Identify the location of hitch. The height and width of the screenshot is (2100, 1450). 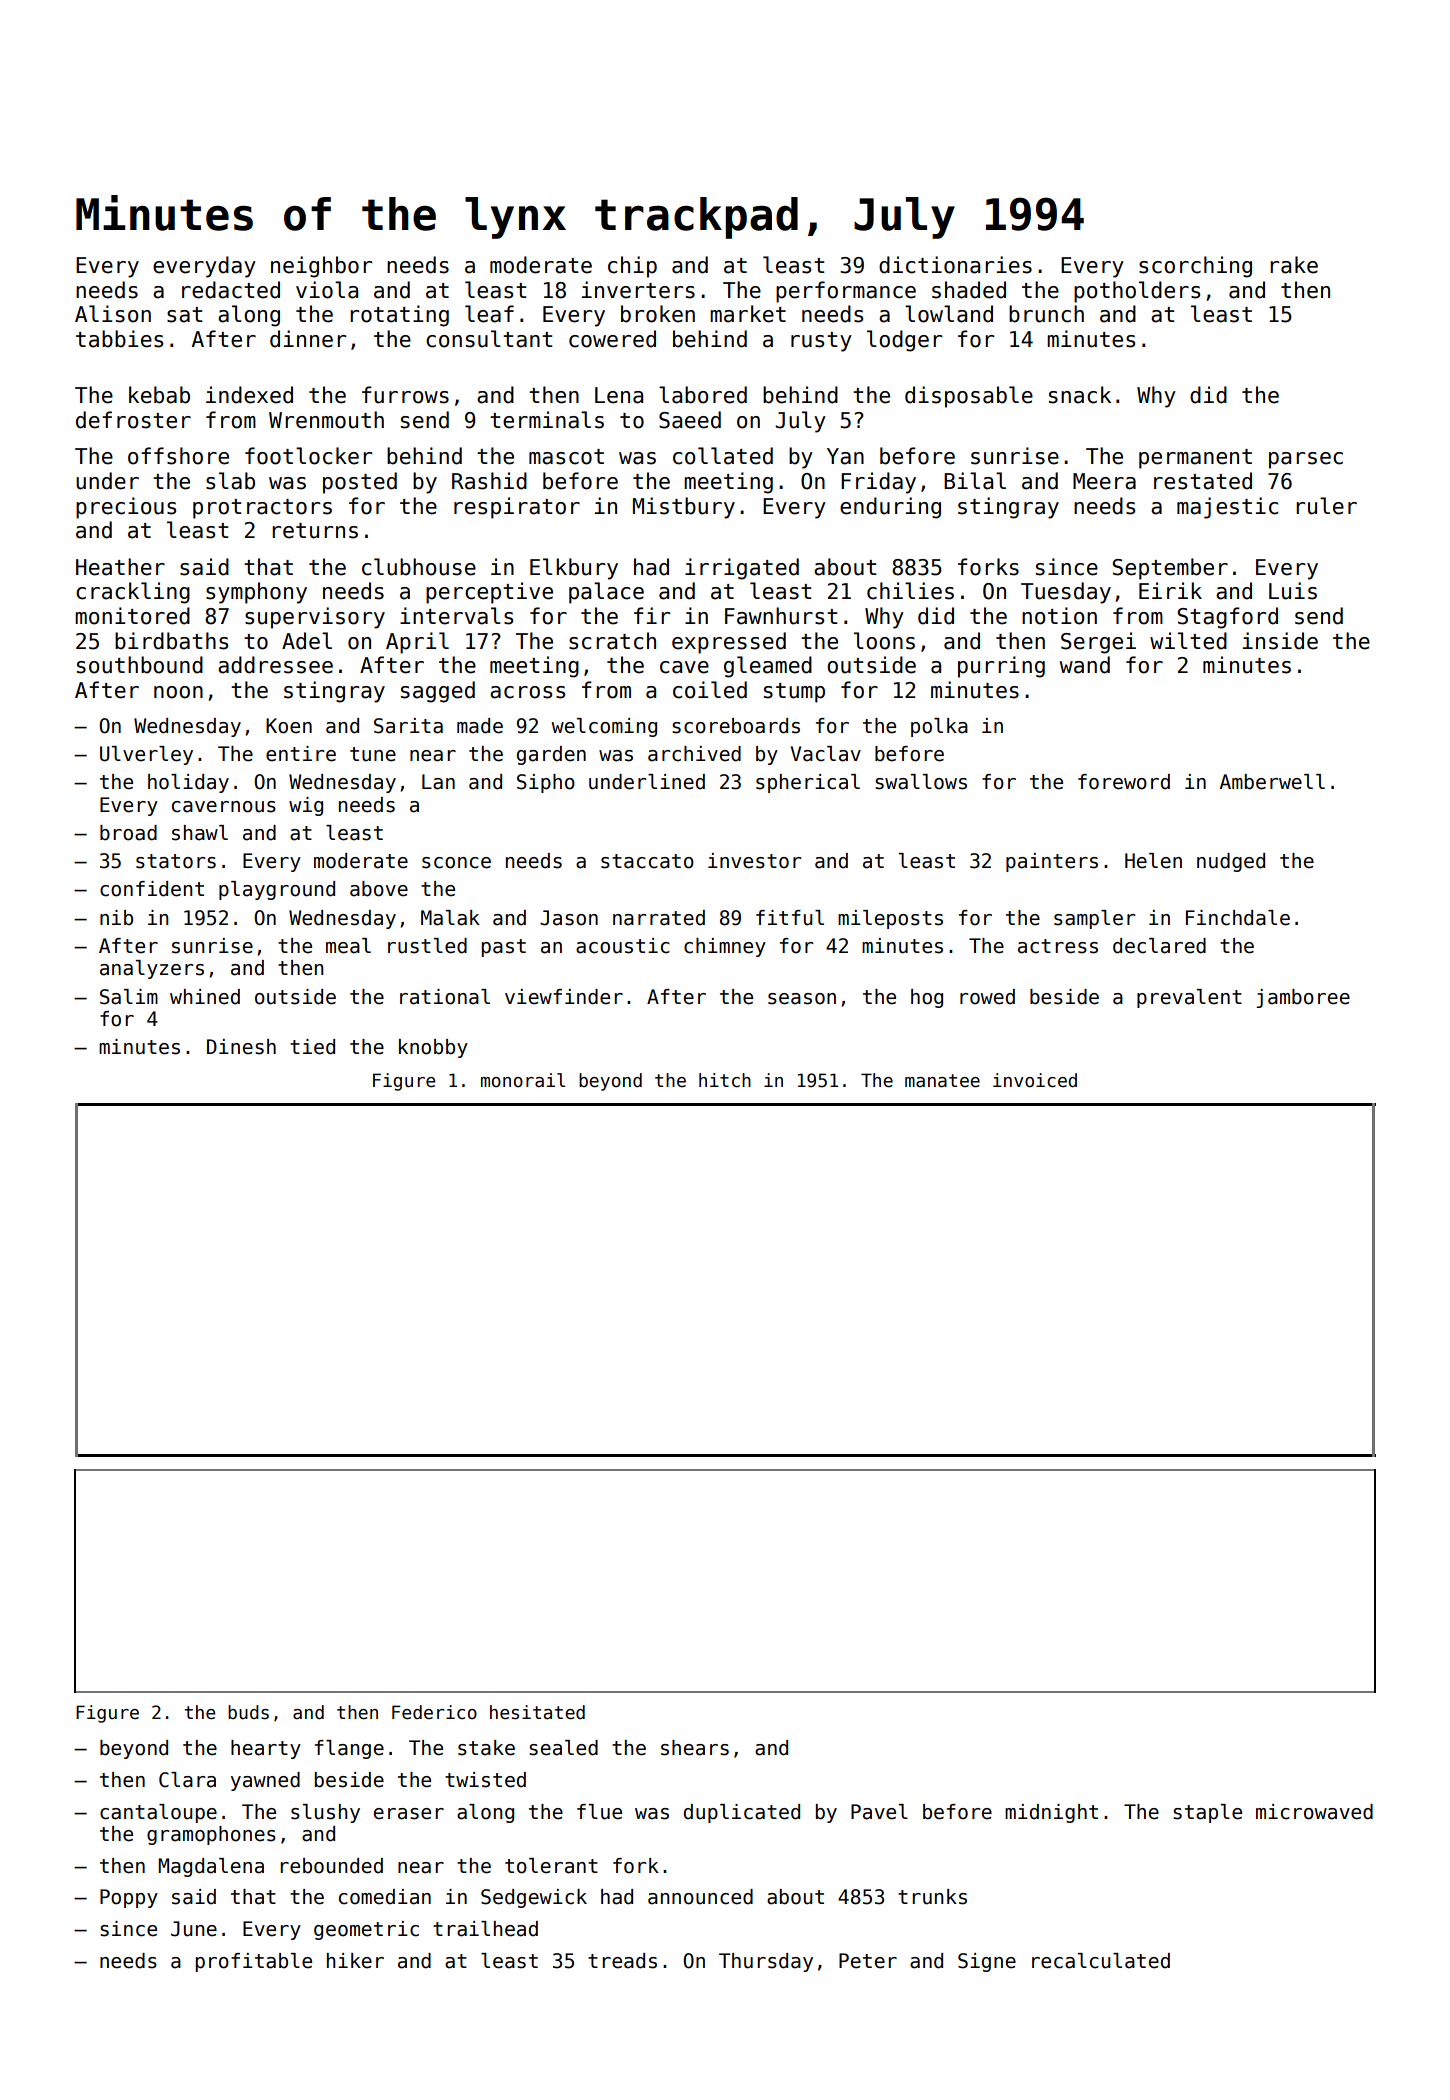
(725, 1080).
